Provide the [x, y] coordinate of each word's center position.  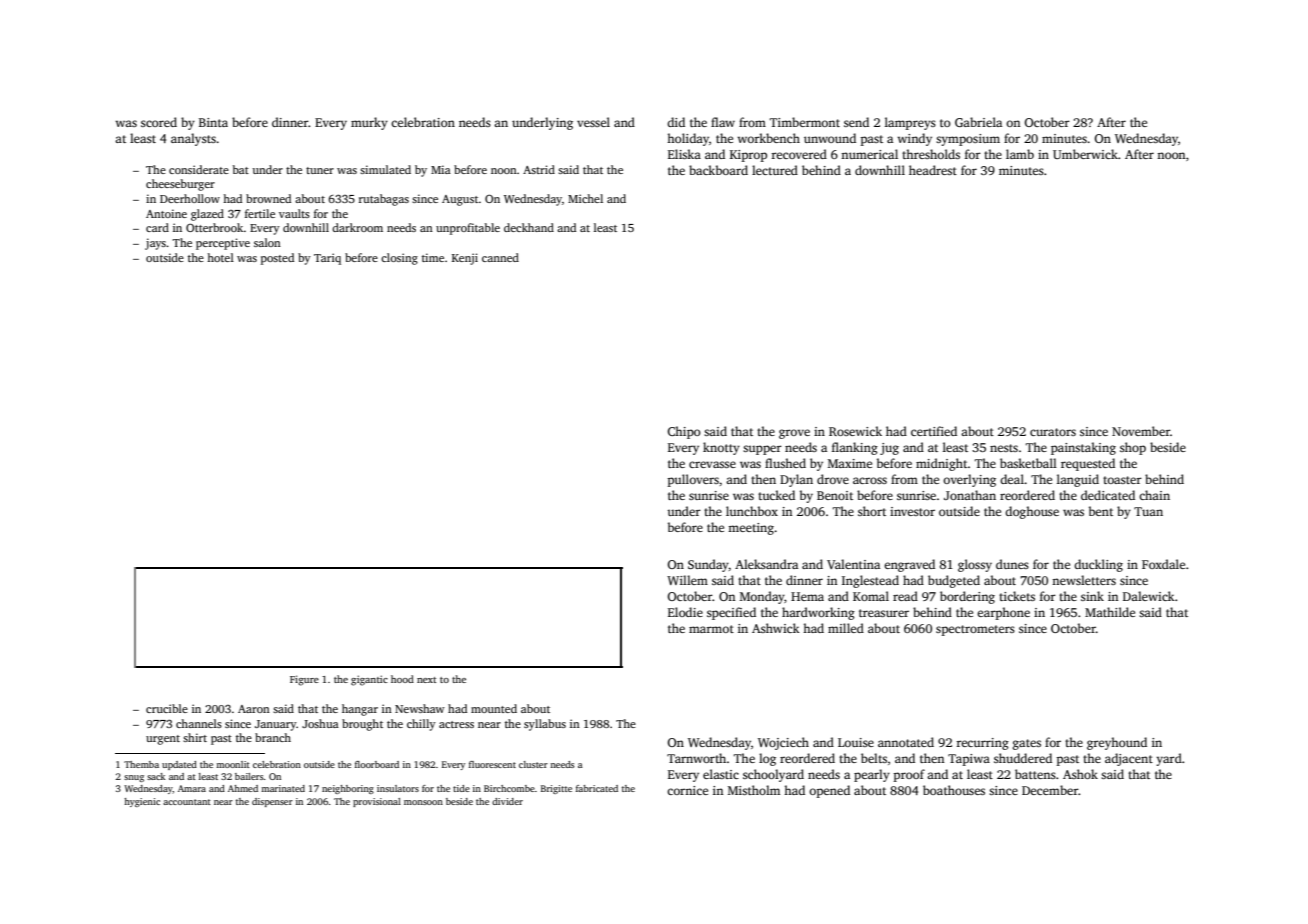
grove [794, 434]
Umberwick [1085, 154]
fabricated [597, 788]
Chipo [684, 432]
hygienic [142, 802]
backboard [718, 170]
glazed [207, 215]
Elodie [685, 612]
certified [934, 431]
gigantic [369, 680]
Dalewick [1149, 596]
